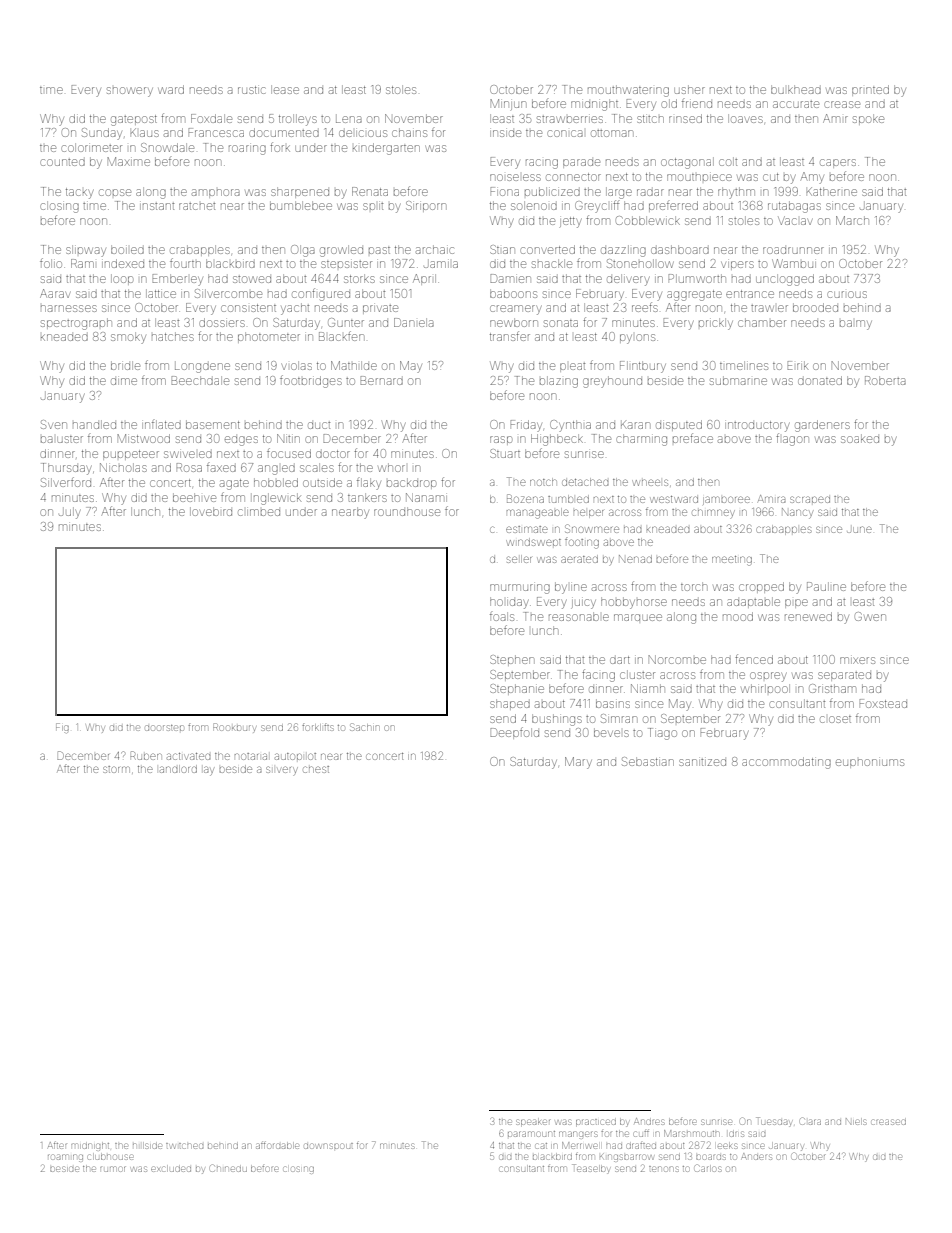 This screenshot has height=1233, width=952. What do you see at coordinates (512, 660) in the screenshot?
I see `Stephen` at bounding box center [512, 660].
